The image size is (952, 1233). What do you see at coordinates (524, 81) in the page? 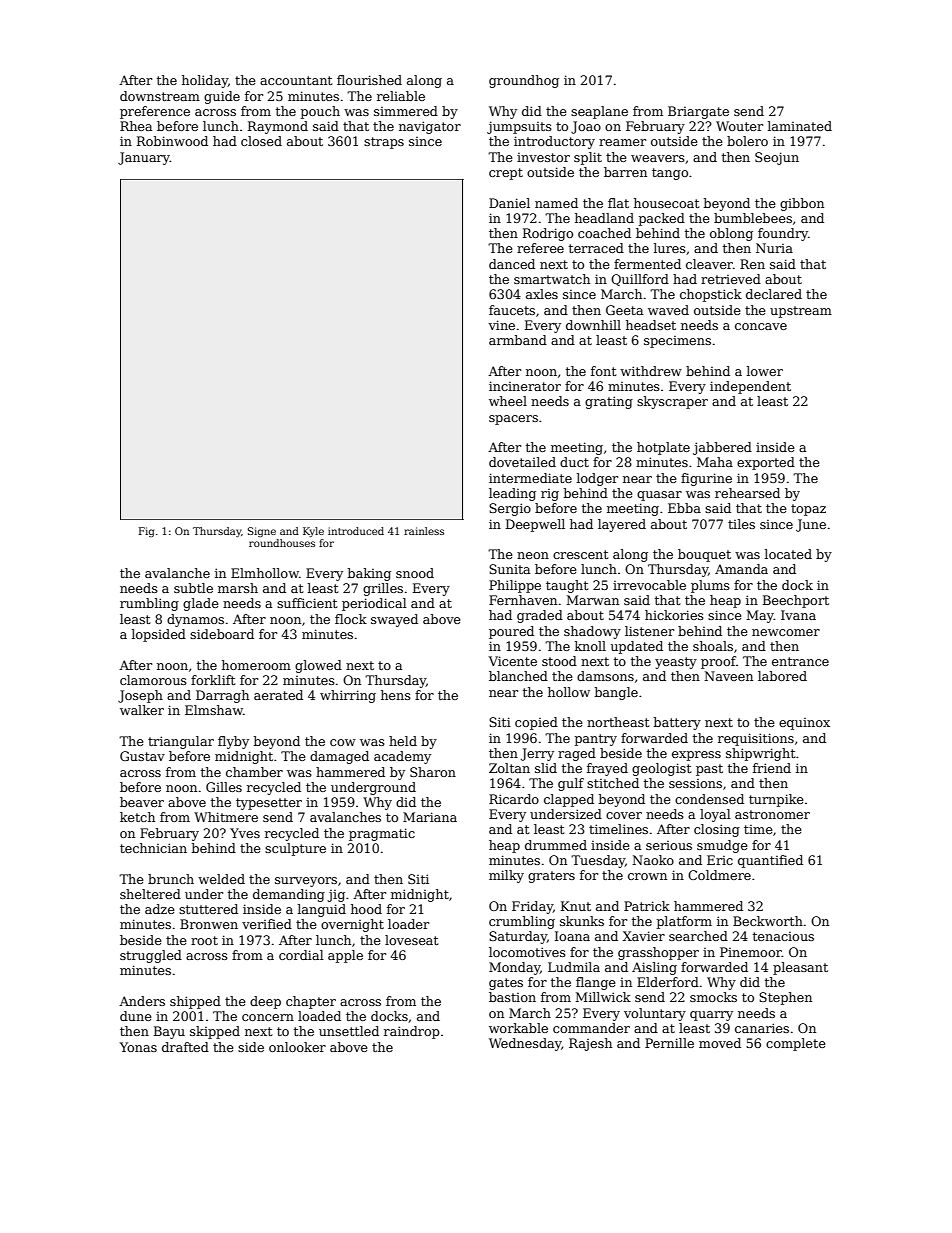
I see `groundhog` at bounding box center [524, 81].
